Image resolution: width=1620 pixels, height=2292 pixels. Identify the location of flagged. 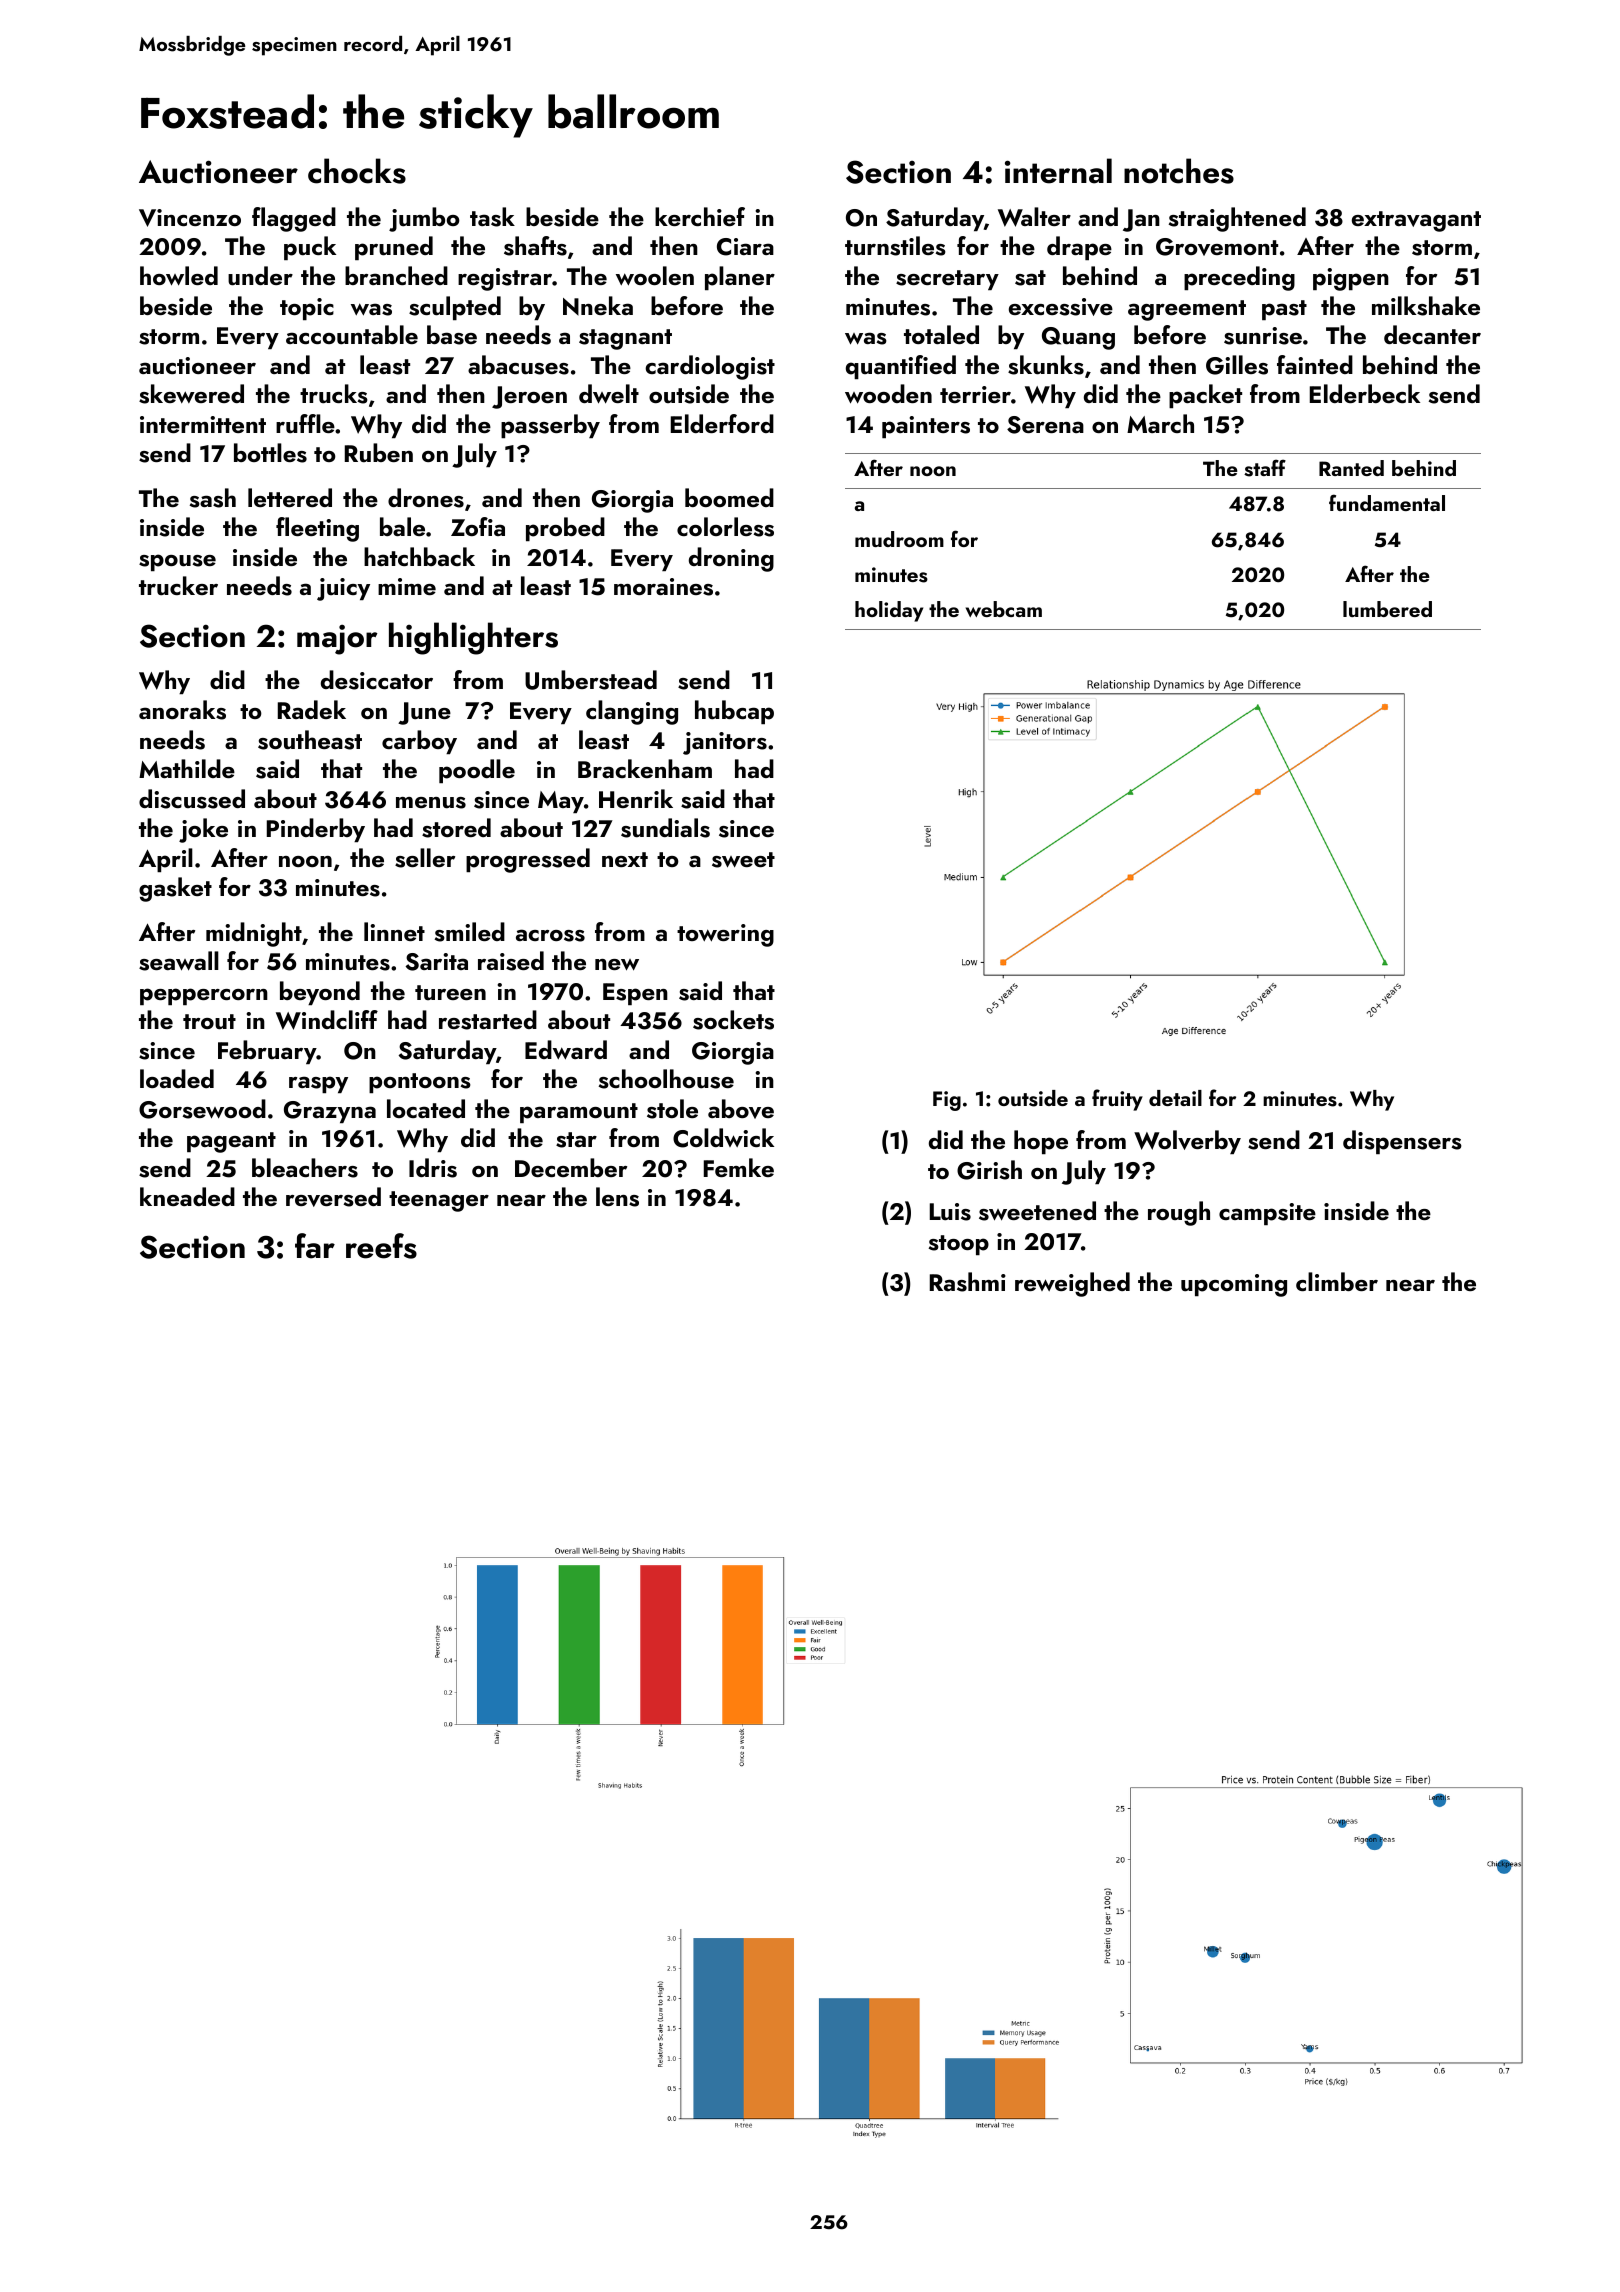
(294, 219).
